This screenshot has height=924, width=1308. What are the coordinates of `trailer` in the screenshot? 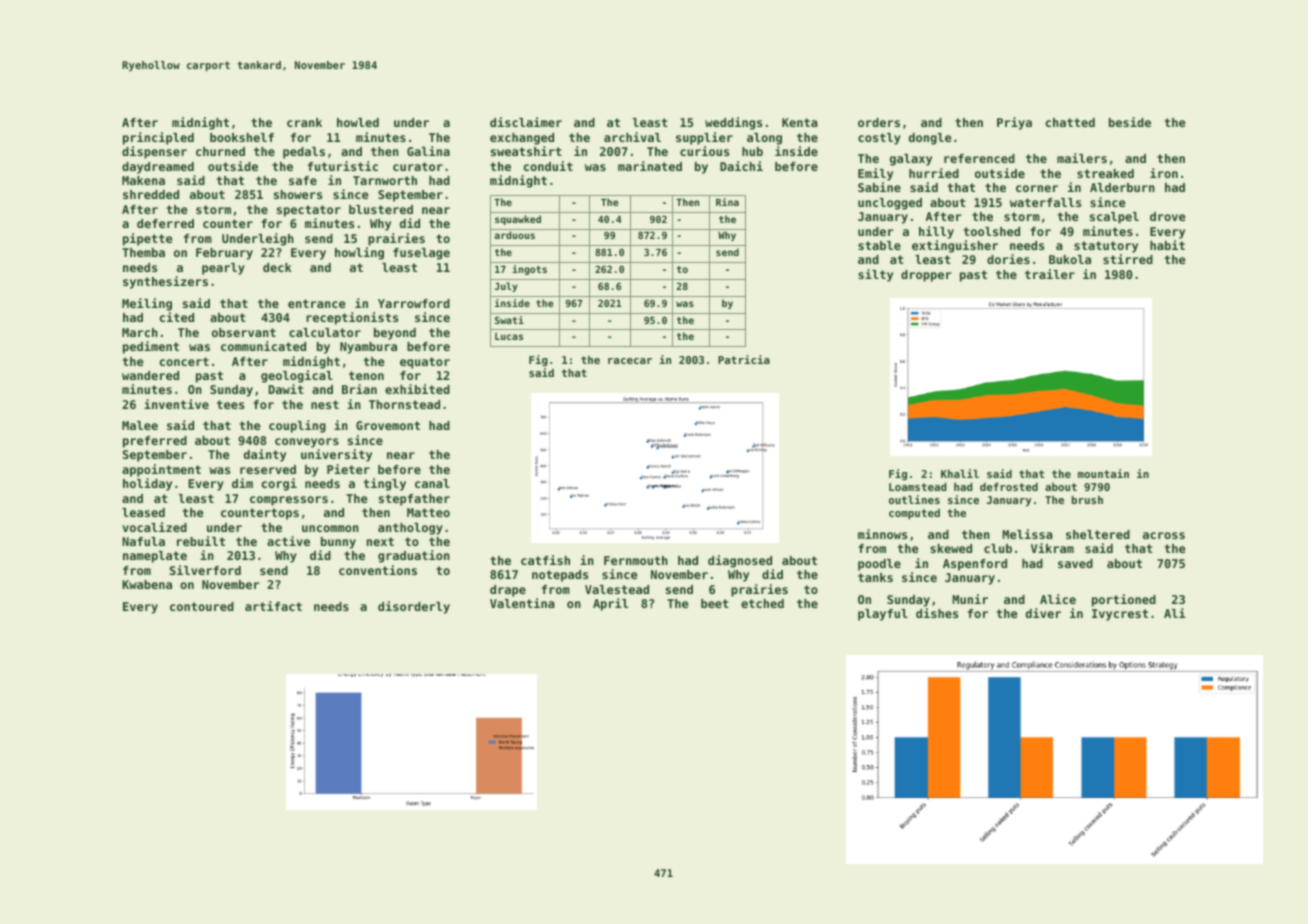 It's located at (1050, 274).
